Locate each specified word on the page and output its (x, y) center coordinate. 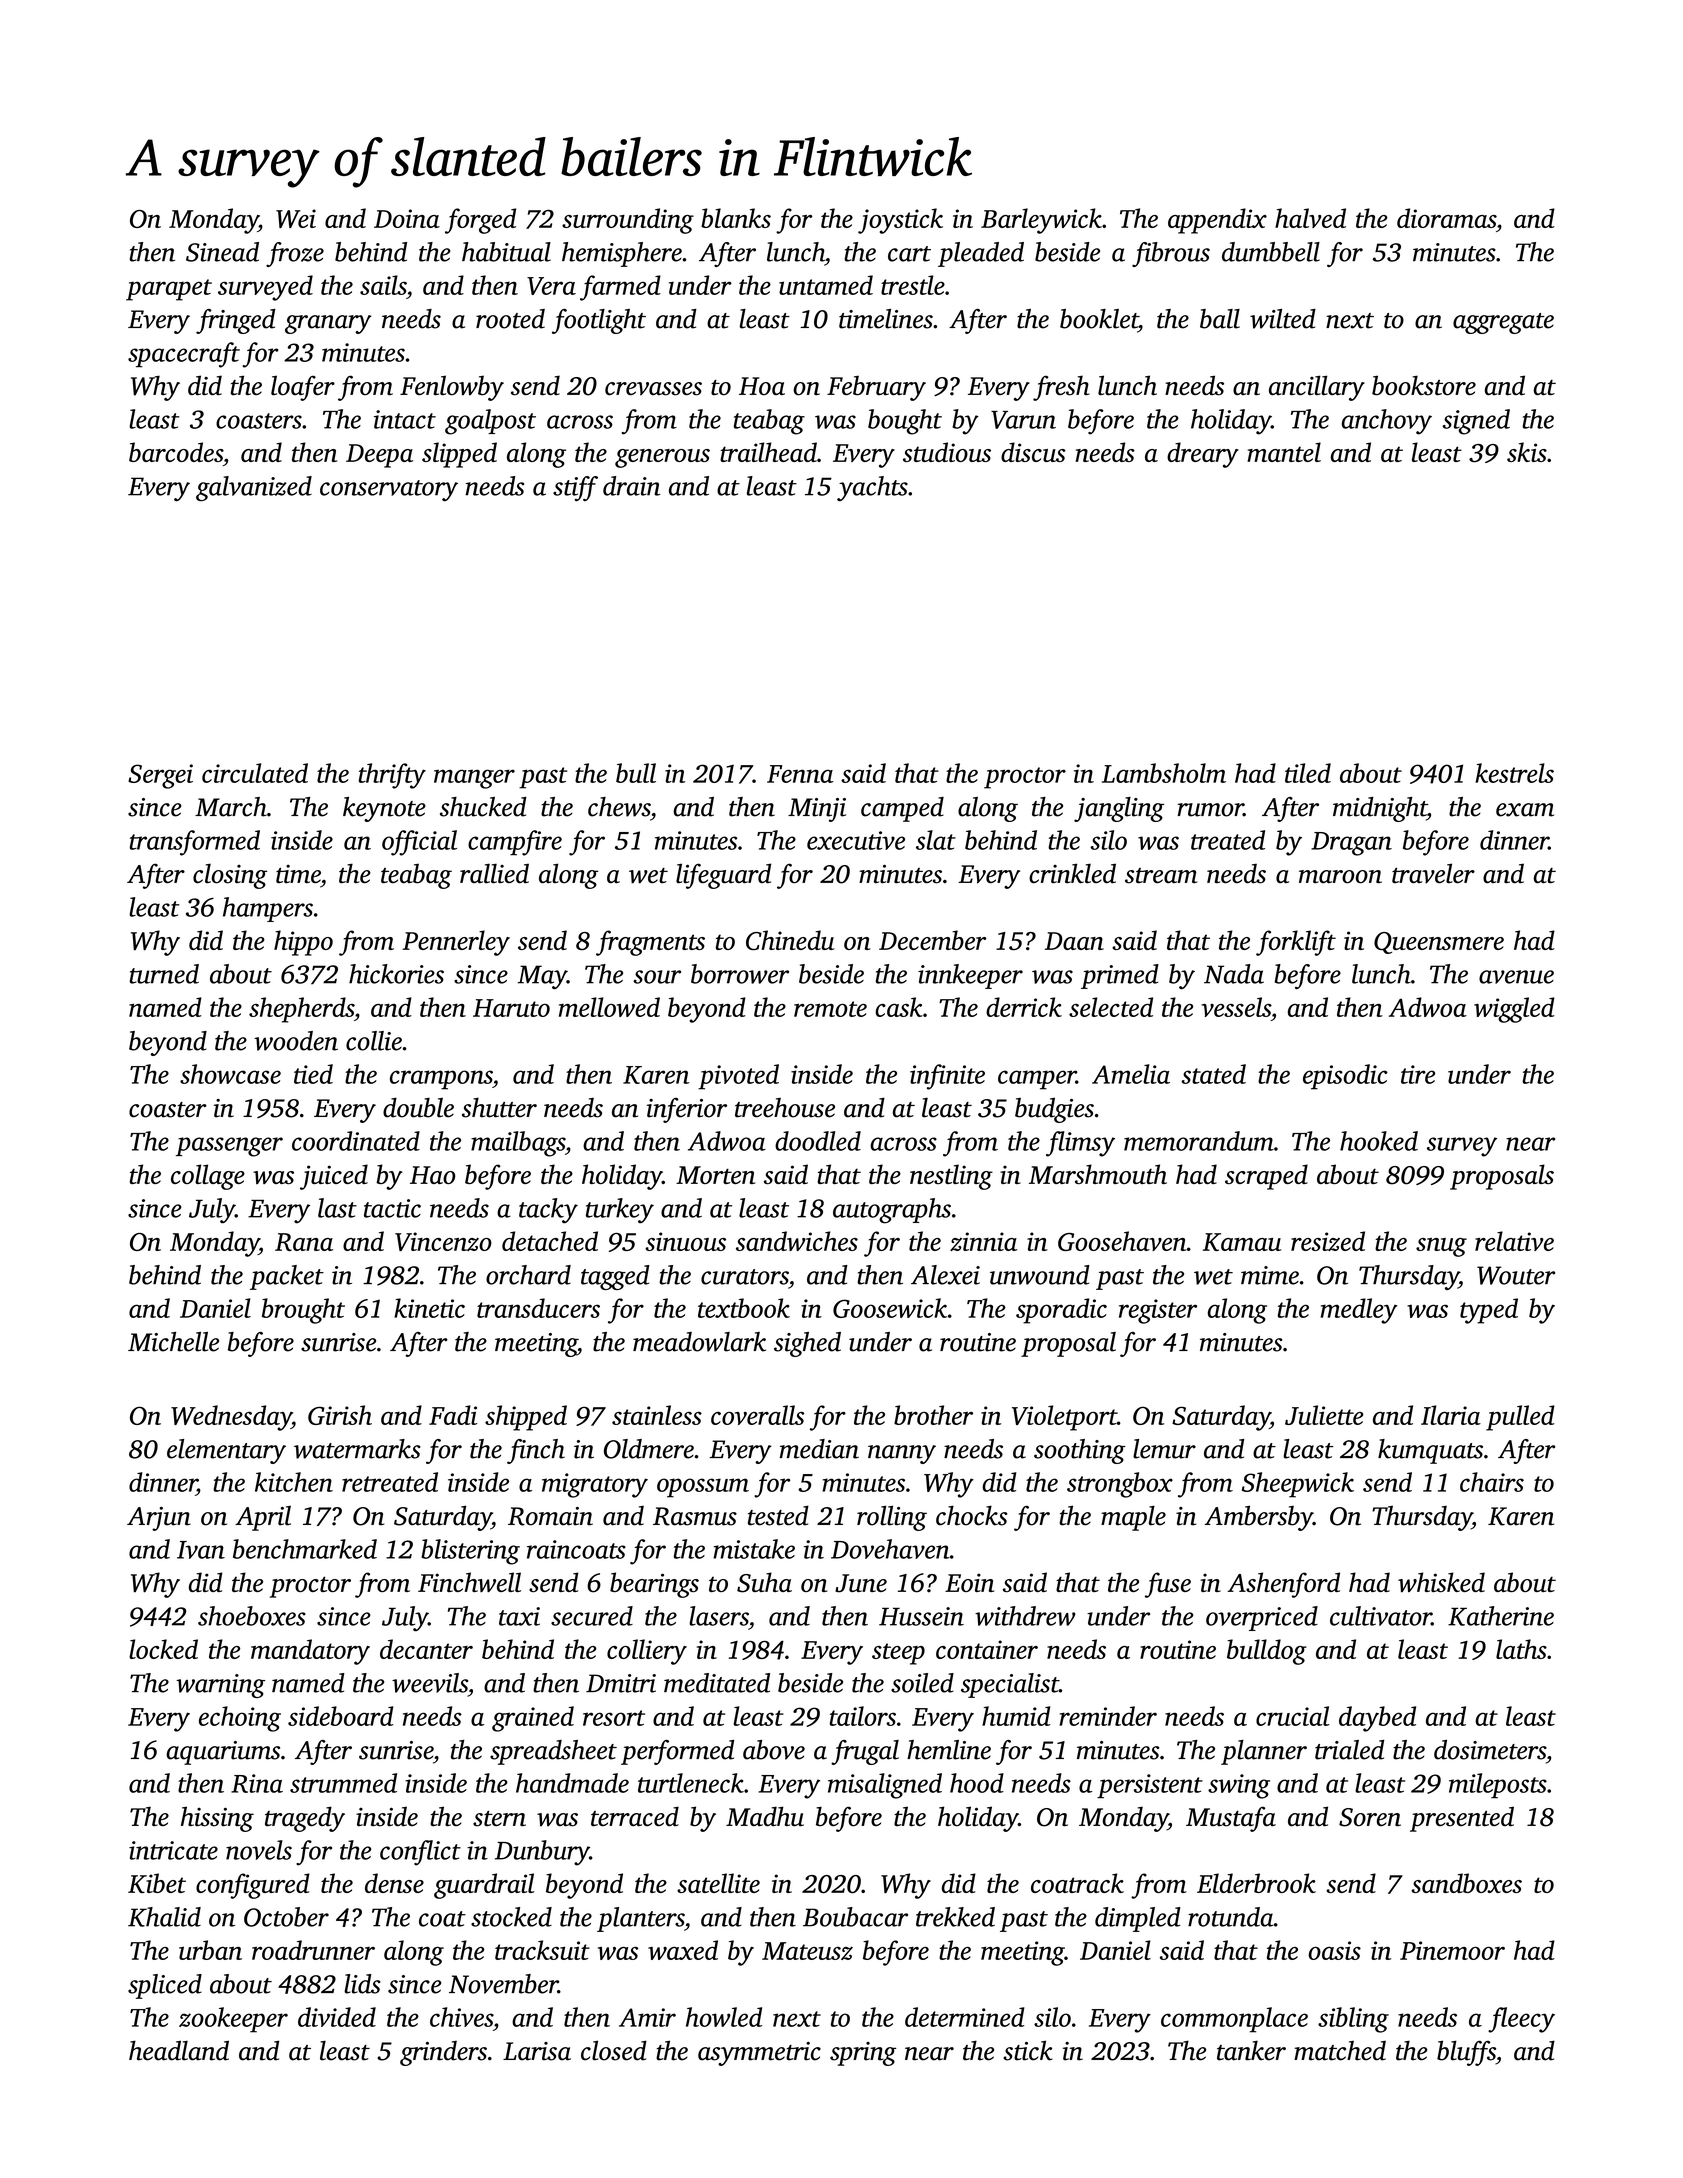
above (774, 1750)
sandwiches (797, 1241)
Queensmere (1439, 943)
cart (909, 254)
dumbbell (1271, 252)
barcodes (176, 452)
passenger (229, 1147)
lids (362, 1984)
